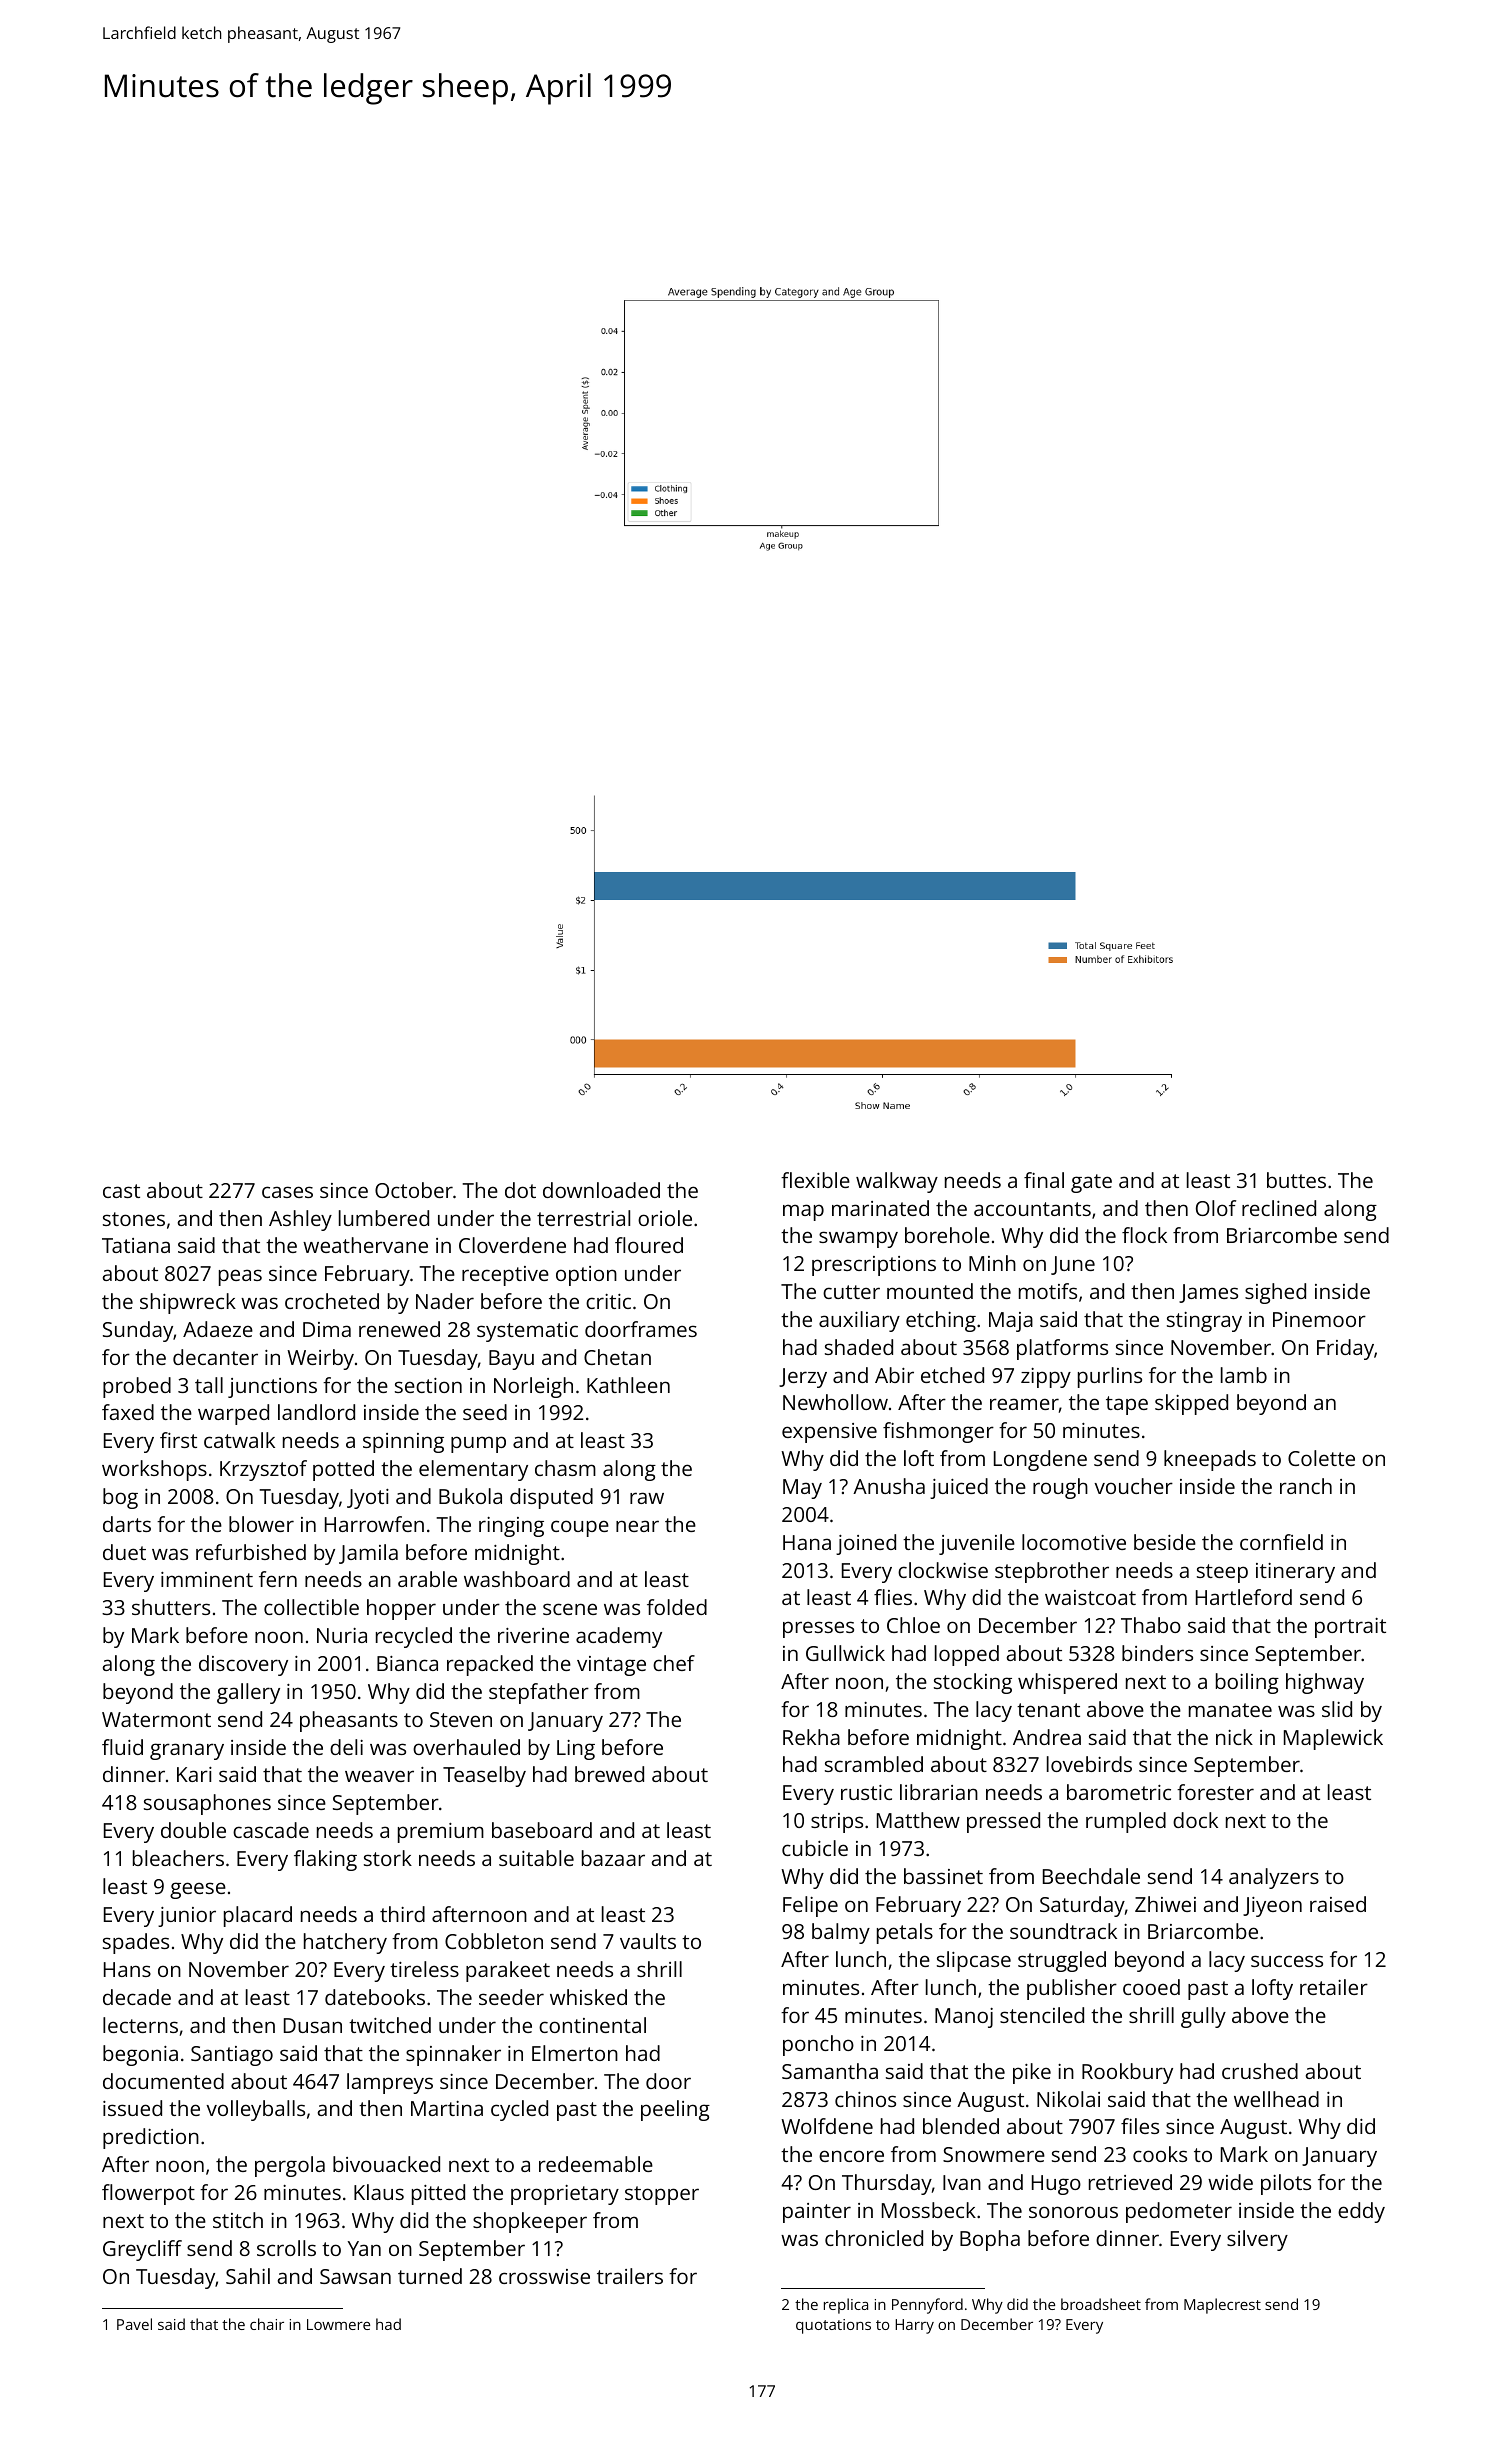  Describe the element at coordinates (1275, 1293) in the screenshot. I see `sighed` at that location.
